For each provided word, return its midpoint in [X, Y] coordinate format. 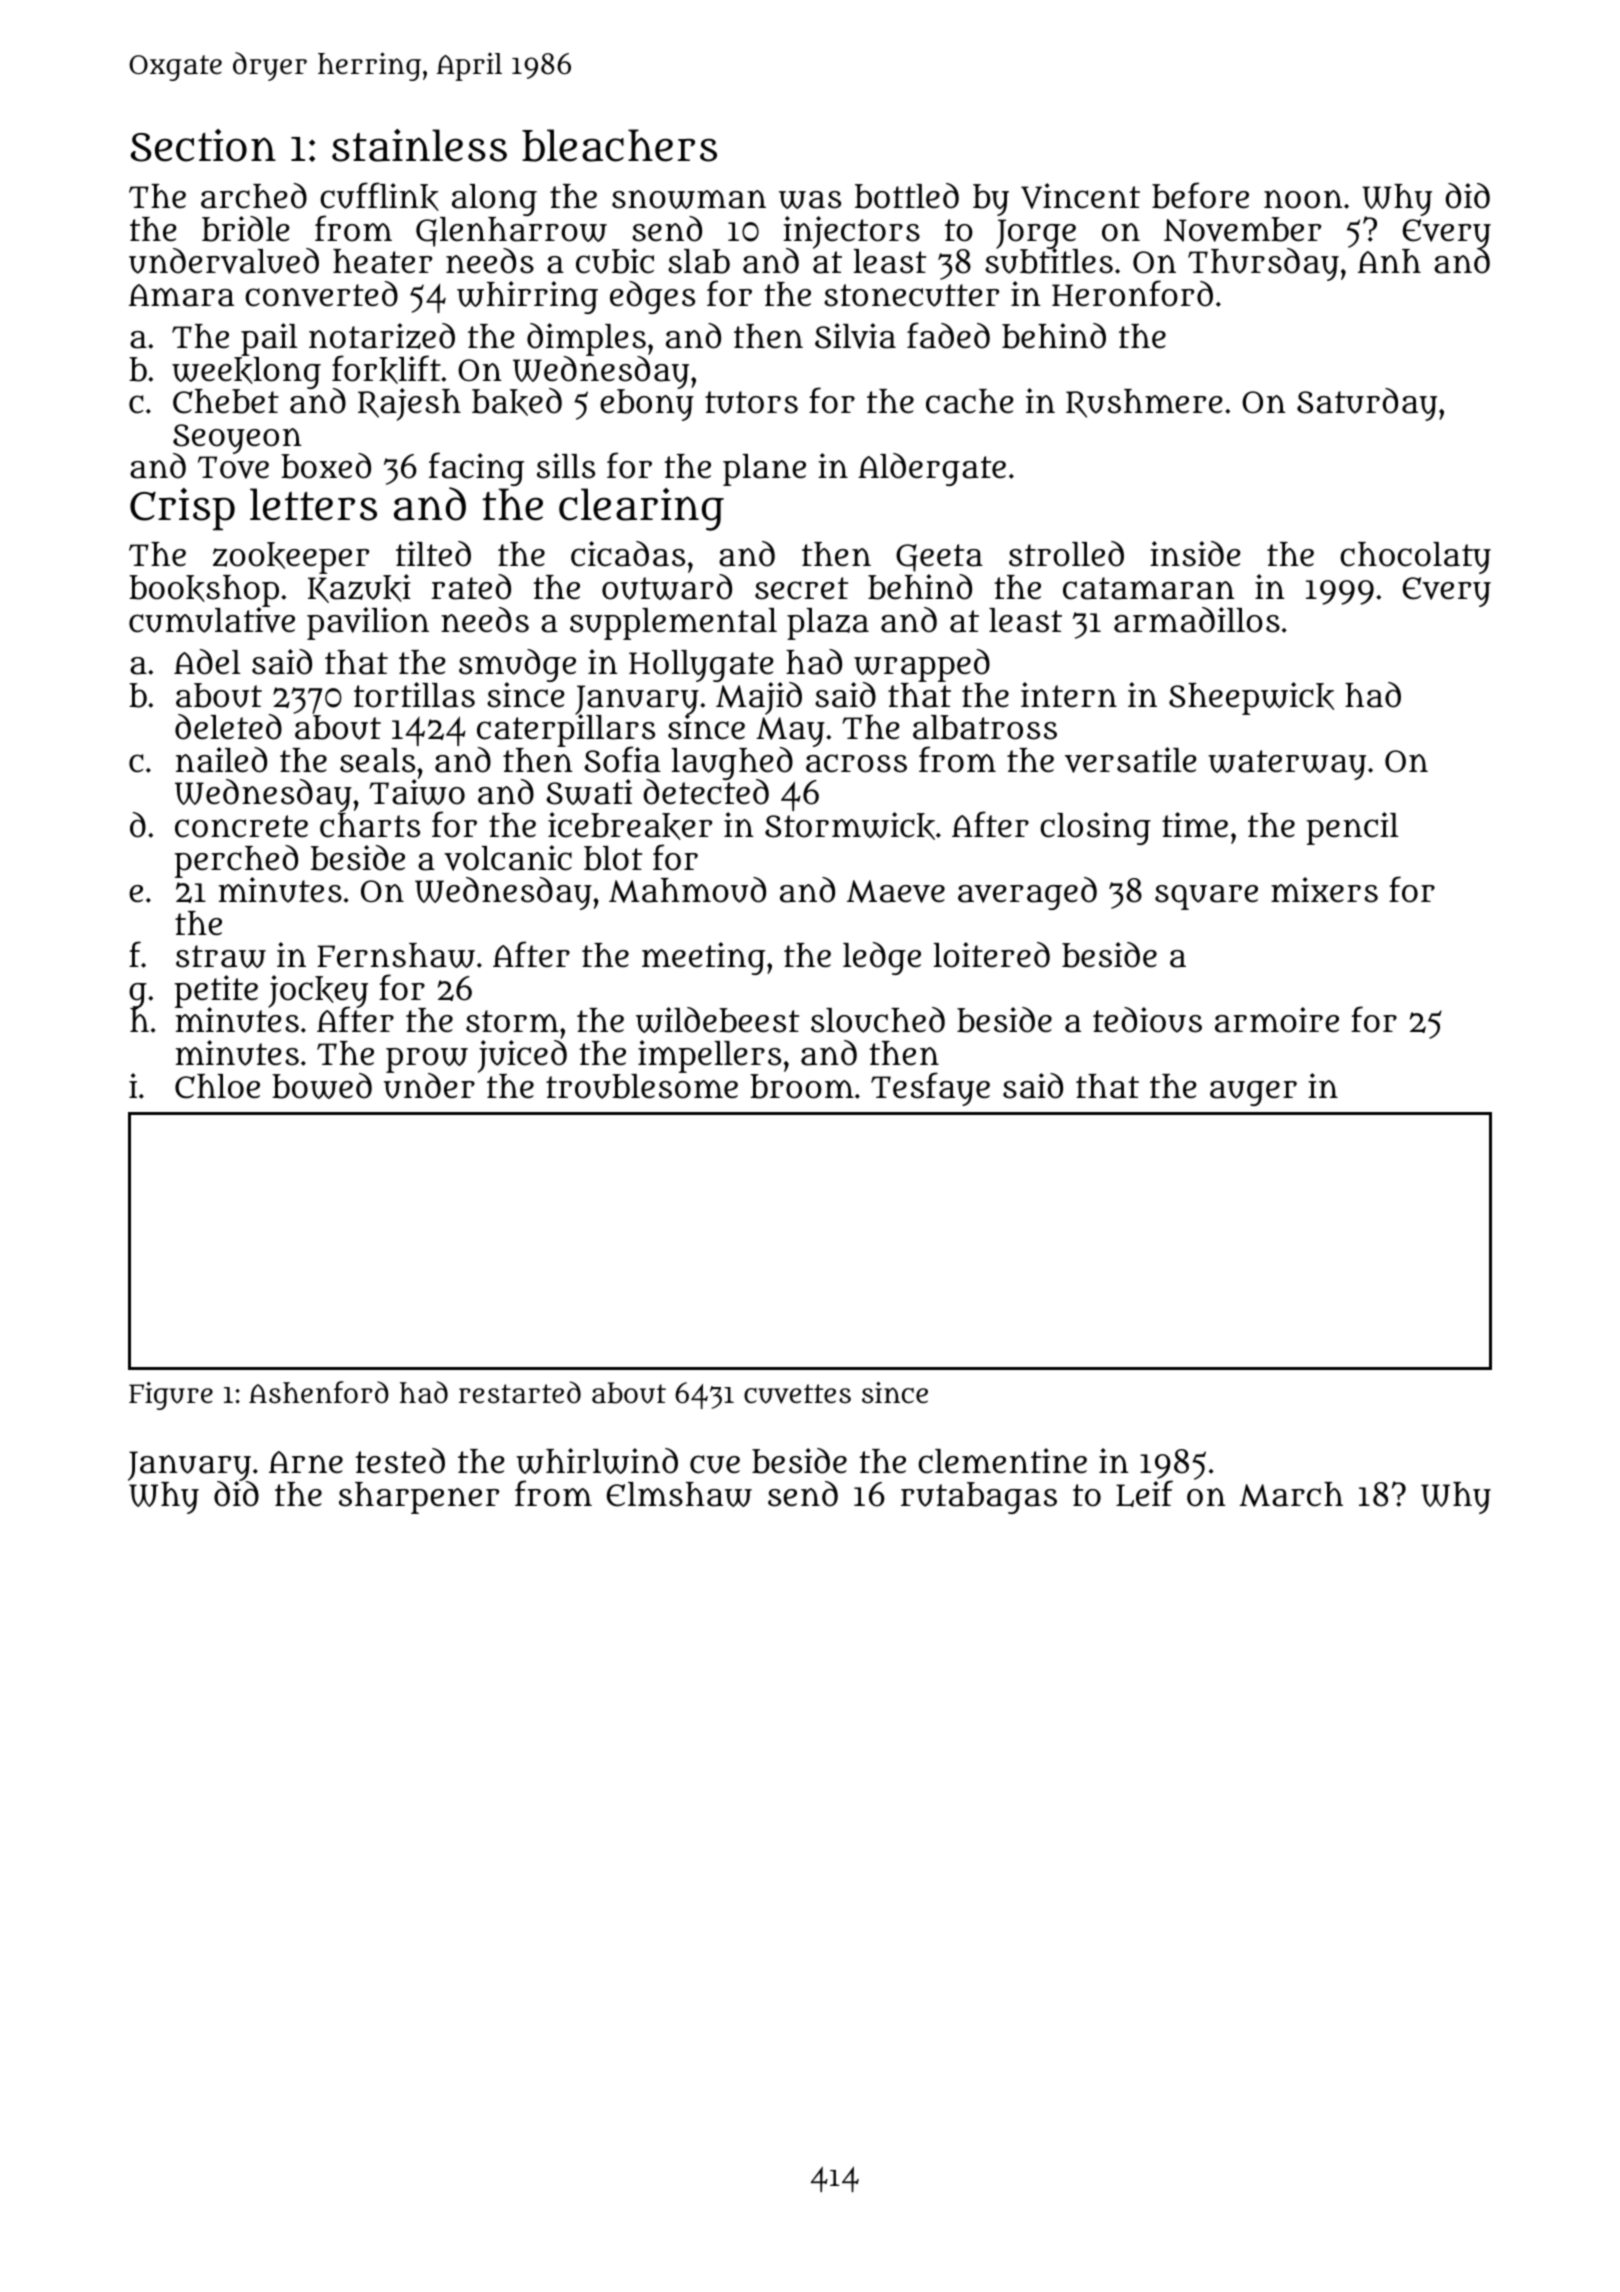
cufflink [379, 196]
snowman [689, 199]
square [1206, 897]
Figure [171, 1396]
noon [1303, 199]
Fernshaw [396, 955]
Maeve [896, 891]
